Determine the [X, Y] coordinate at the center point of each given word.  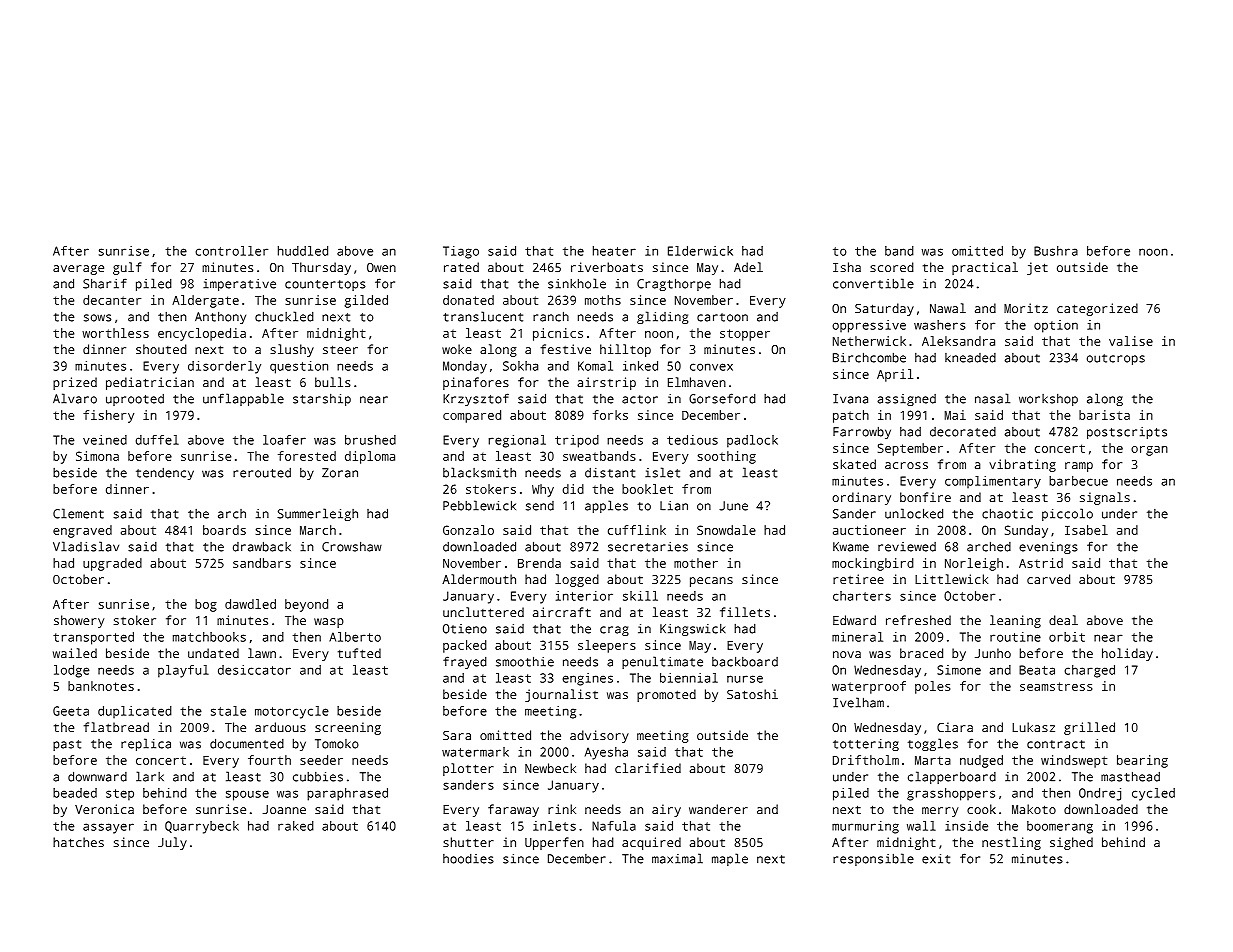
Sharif [105, 283]
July [172, 843]
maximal [677, 858]
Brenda [539, 563]
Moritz [1026, 308]
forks [610, 415]
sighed [1071, 843]
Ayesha [606, 753]
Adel [748, 267]
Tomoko [337, 744]
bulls [333, 382]
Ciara [955, 727]
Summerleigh [317, 514]
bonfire [925, 497]
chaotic [1007, 513]
